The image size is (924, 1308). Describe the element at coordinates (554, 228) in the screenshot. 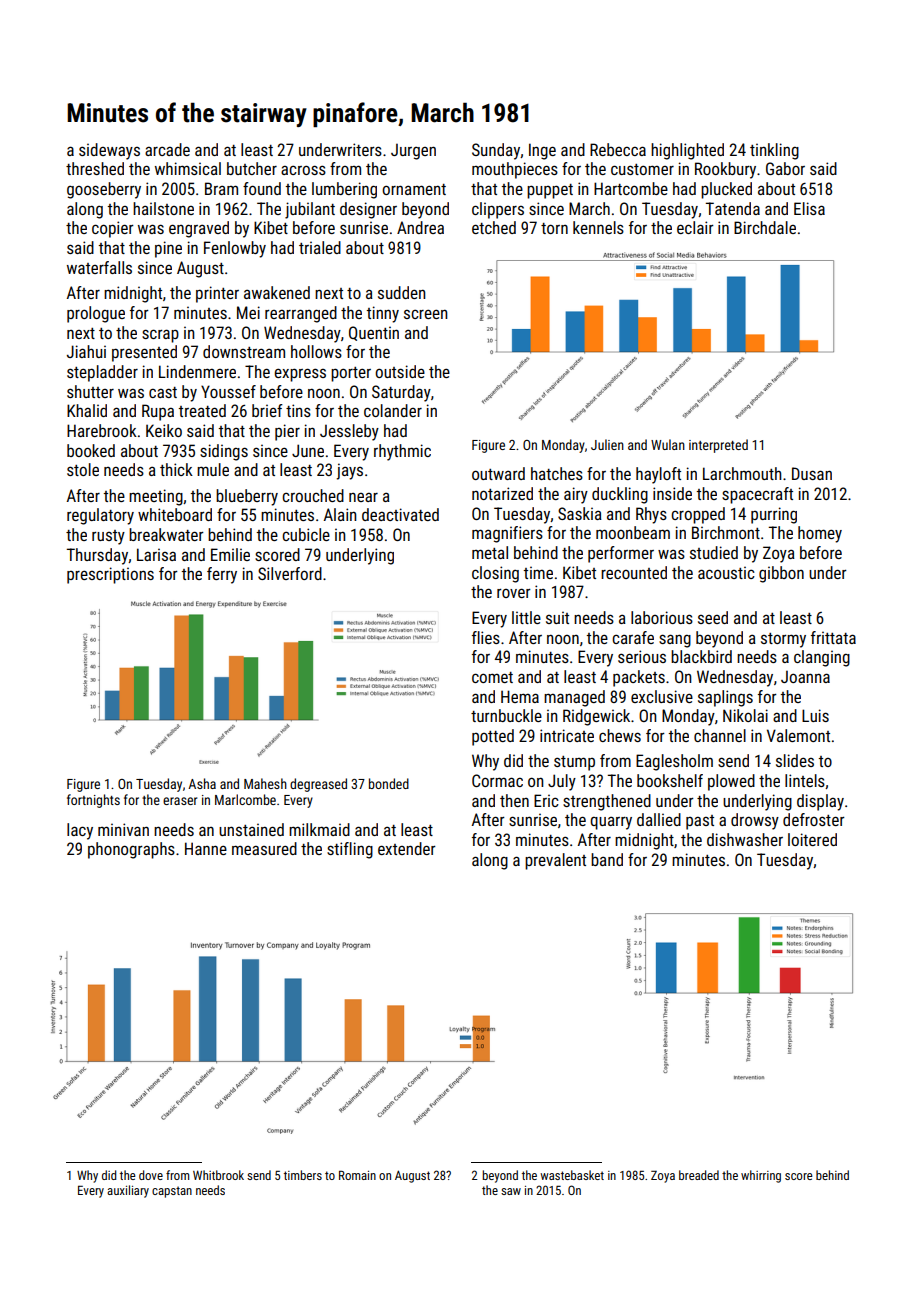

I see `torn` at that location.
